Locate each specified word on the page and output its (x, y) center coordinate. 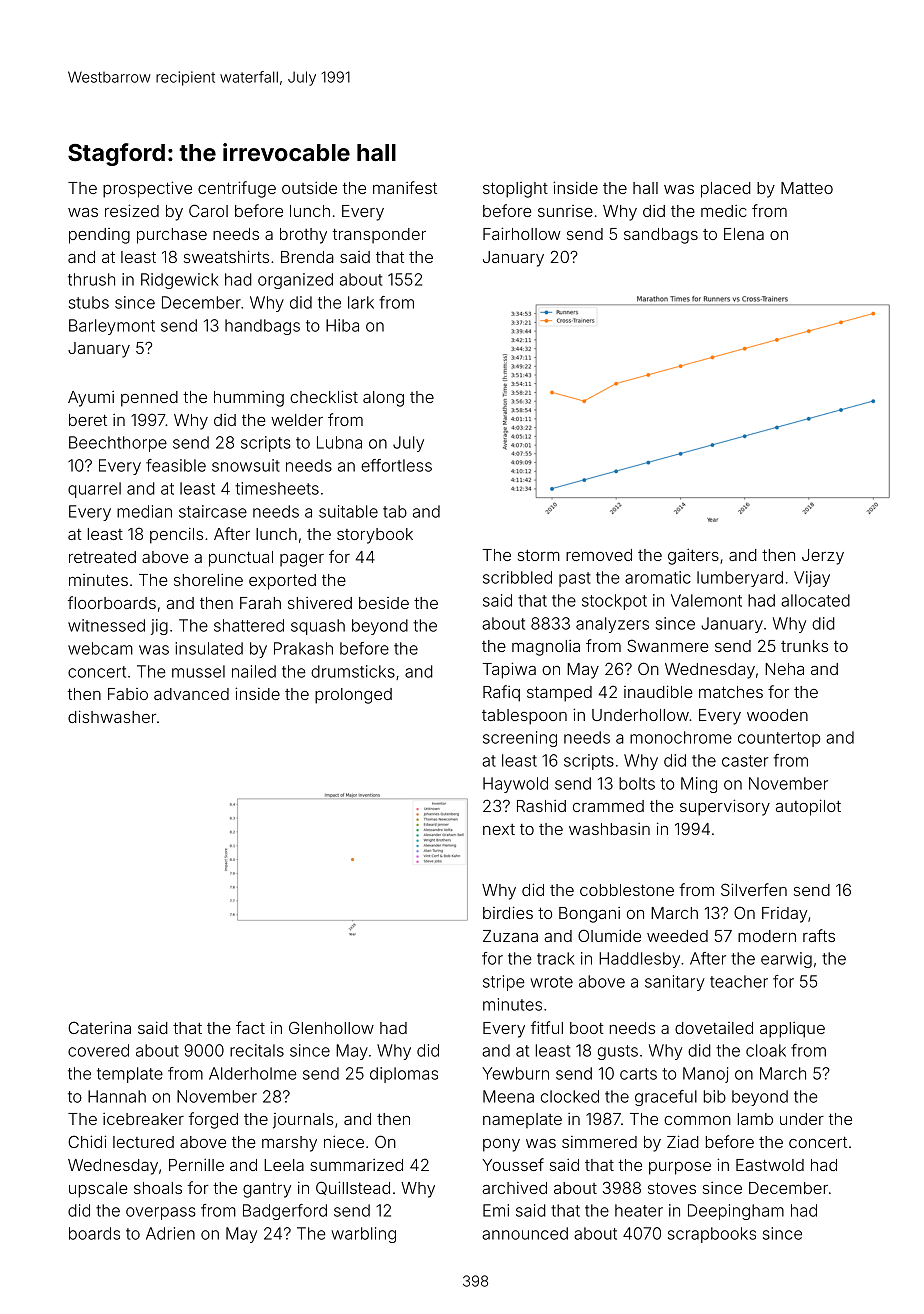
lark (361, 302)
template (130, 1075)
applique (792, 1030)
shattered (249, 625)
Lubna (339, 442)
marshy (289, 1144)
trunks (804, 646)
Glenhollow (331, 1027)
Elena (744, 234)
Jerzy (823, 557)
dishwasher (112, 716)
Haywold (515, 785)
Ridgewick (180, 281)
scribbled (517, 577)
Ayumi (91, 399)
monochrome (681, 737)
